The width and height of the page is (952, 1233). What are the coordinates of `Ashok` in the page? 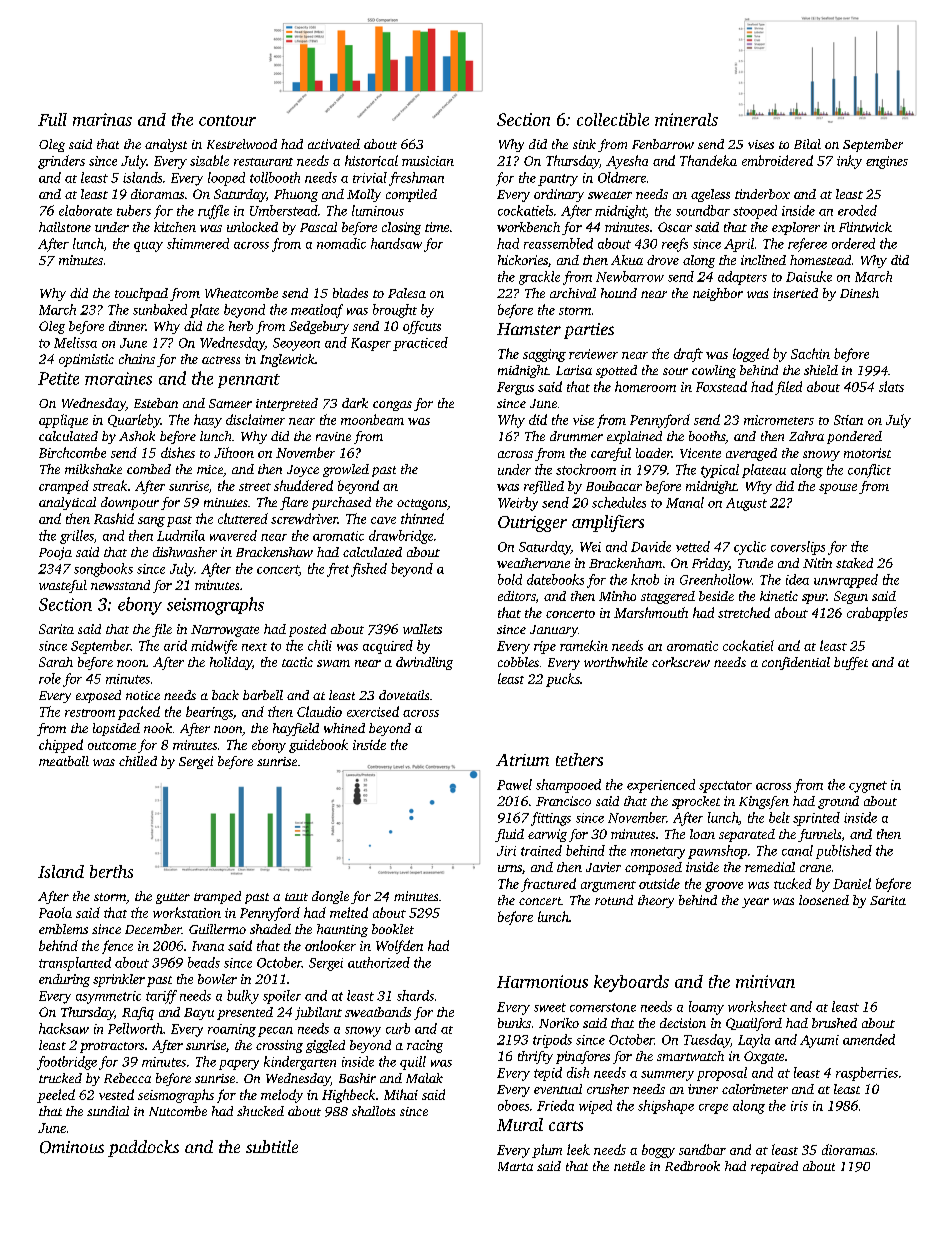 It's located at (137, 436).
